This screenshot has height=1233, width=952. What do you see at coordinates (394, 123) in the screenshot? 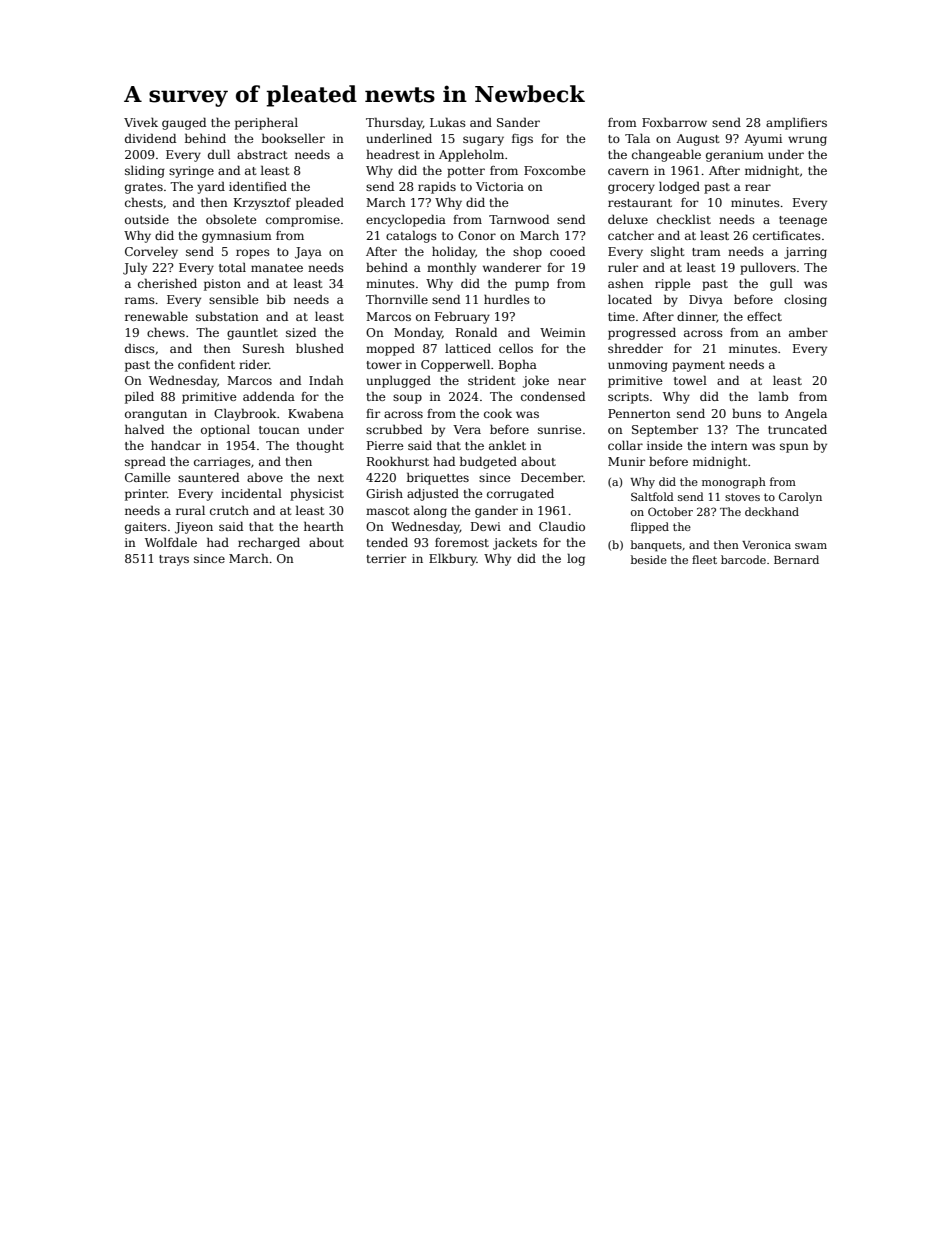
I see `Thursday` at bounding box center [394, 123].
